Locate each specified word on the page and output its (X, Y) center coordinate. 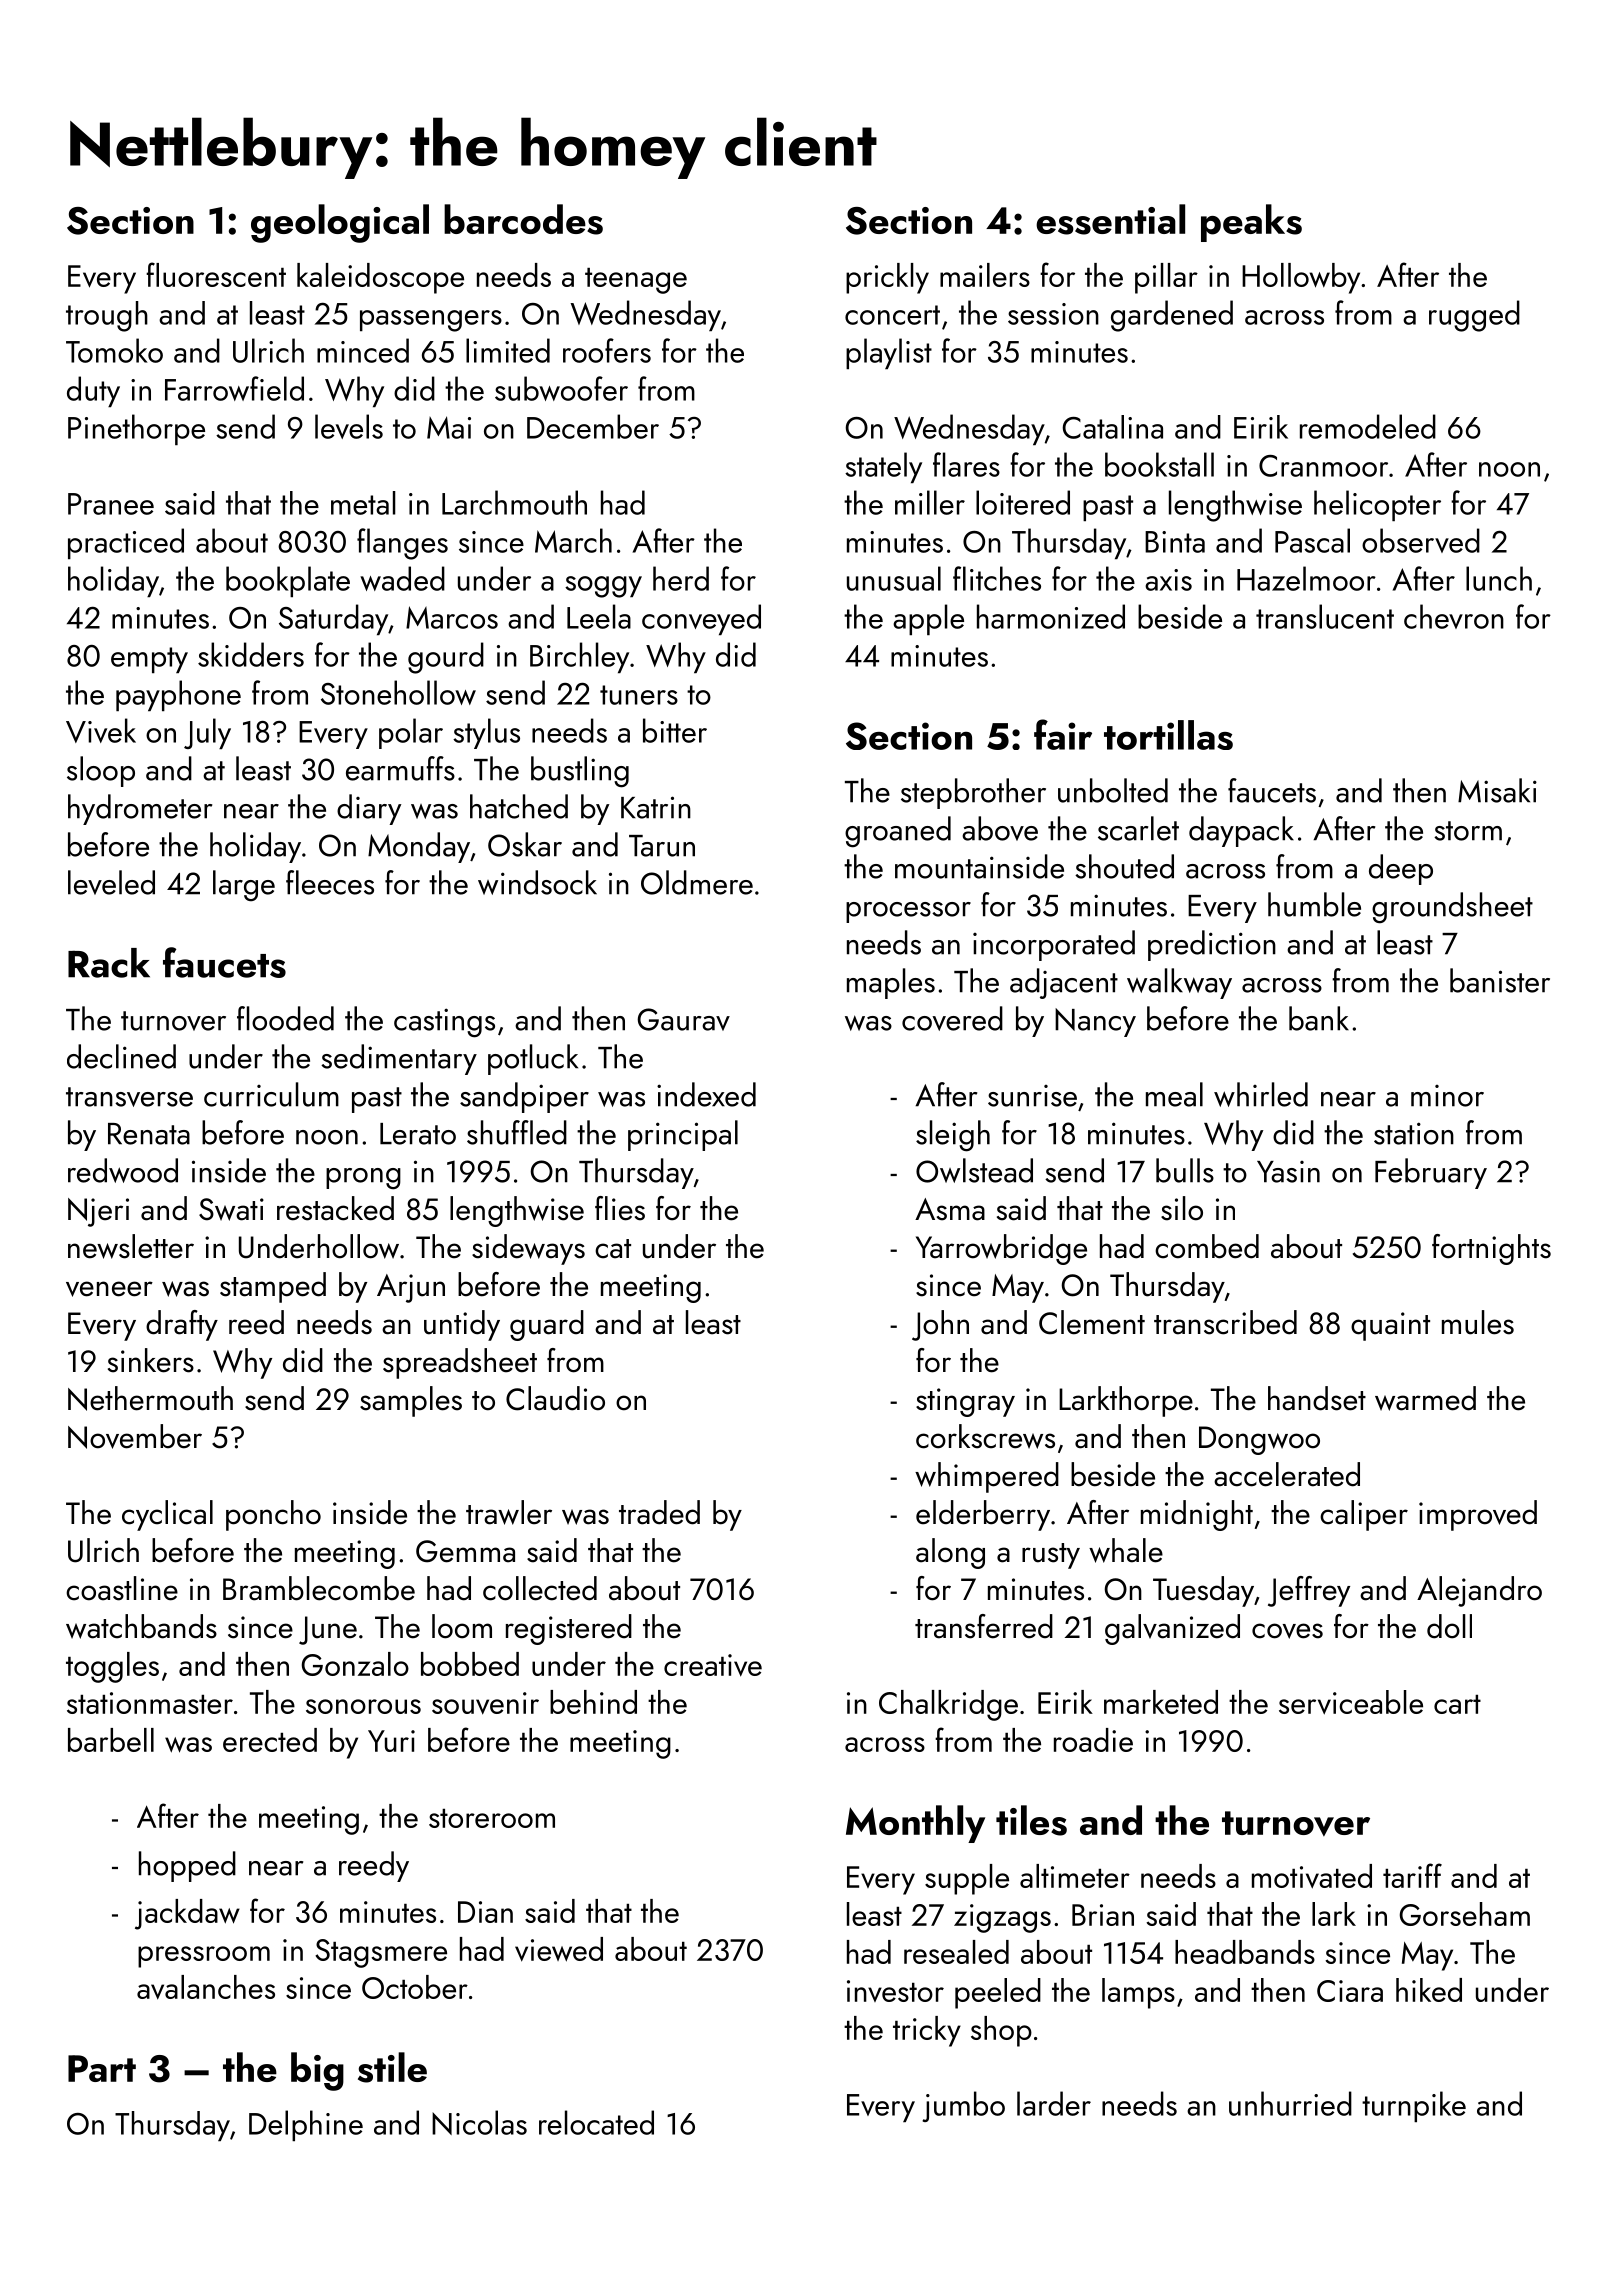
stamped (273, 1287)
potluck (533, 1059)
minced (363, 350)
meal (1174, 1094)
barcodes (523, 219)
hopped (187, 1866)
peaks (1251, 223)
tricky (927, 2031)
